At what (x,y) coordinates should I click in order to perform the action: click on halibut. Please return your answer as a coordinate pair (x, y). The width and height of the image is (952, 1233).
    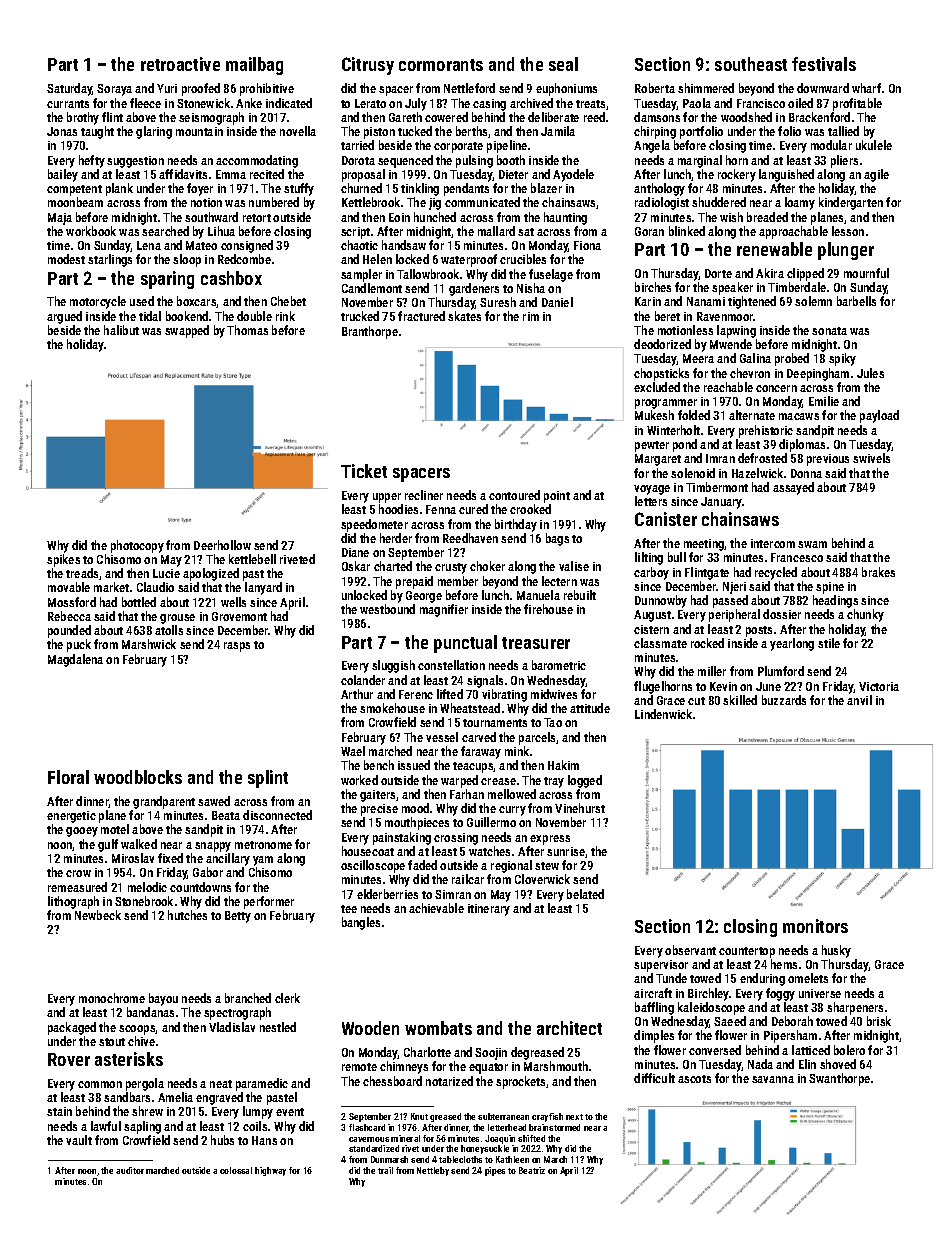
    Looking at the image, I should click on (121, 330).
